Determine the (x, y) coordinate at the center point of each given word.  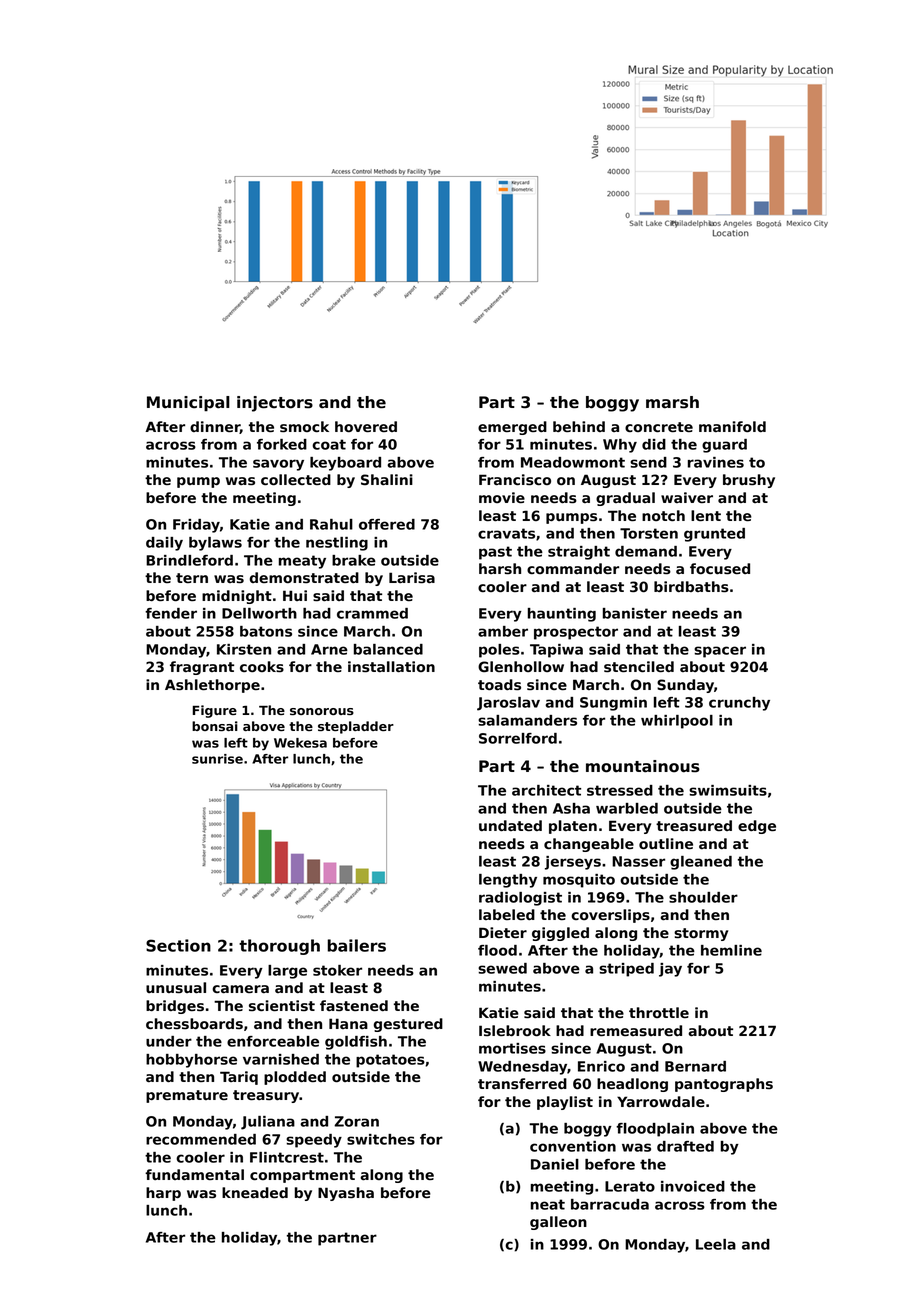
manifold (732, 426)
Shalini (387, 479)
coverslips (610, 916)
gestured (408, 1025)
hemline (731, 950)
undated (510, 825)
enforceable (273, 1041)
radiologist (520, 899)
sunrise (217, 759)
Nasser (638, 861)
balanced (388, 649)
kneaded (255, 1193)
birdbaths (691, 587)
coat (329, 444)
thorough (279, 947)
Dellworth (259, 613)
